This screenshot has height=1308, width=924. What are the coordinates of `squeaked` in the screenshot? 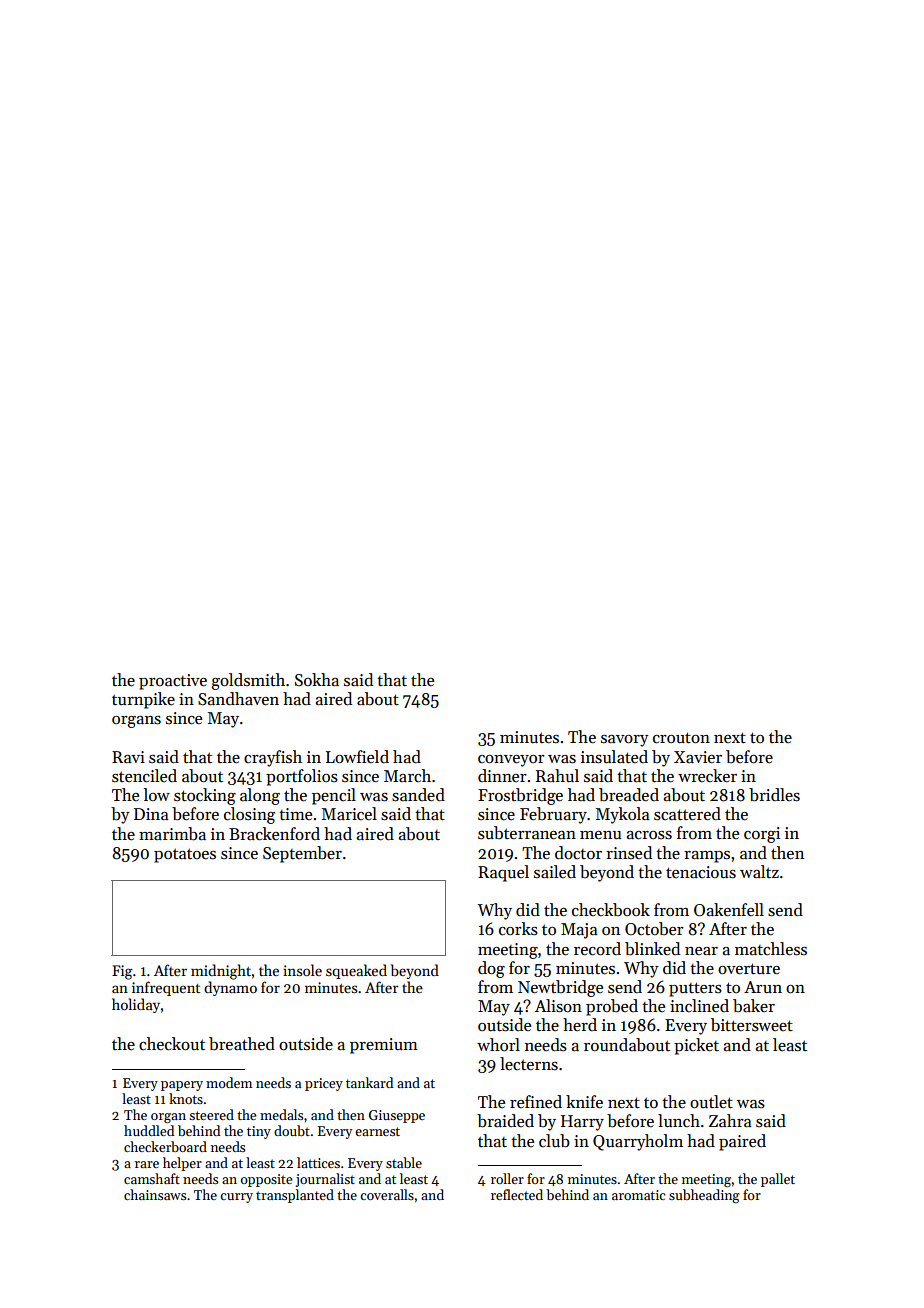 It's located at (356, 971).
